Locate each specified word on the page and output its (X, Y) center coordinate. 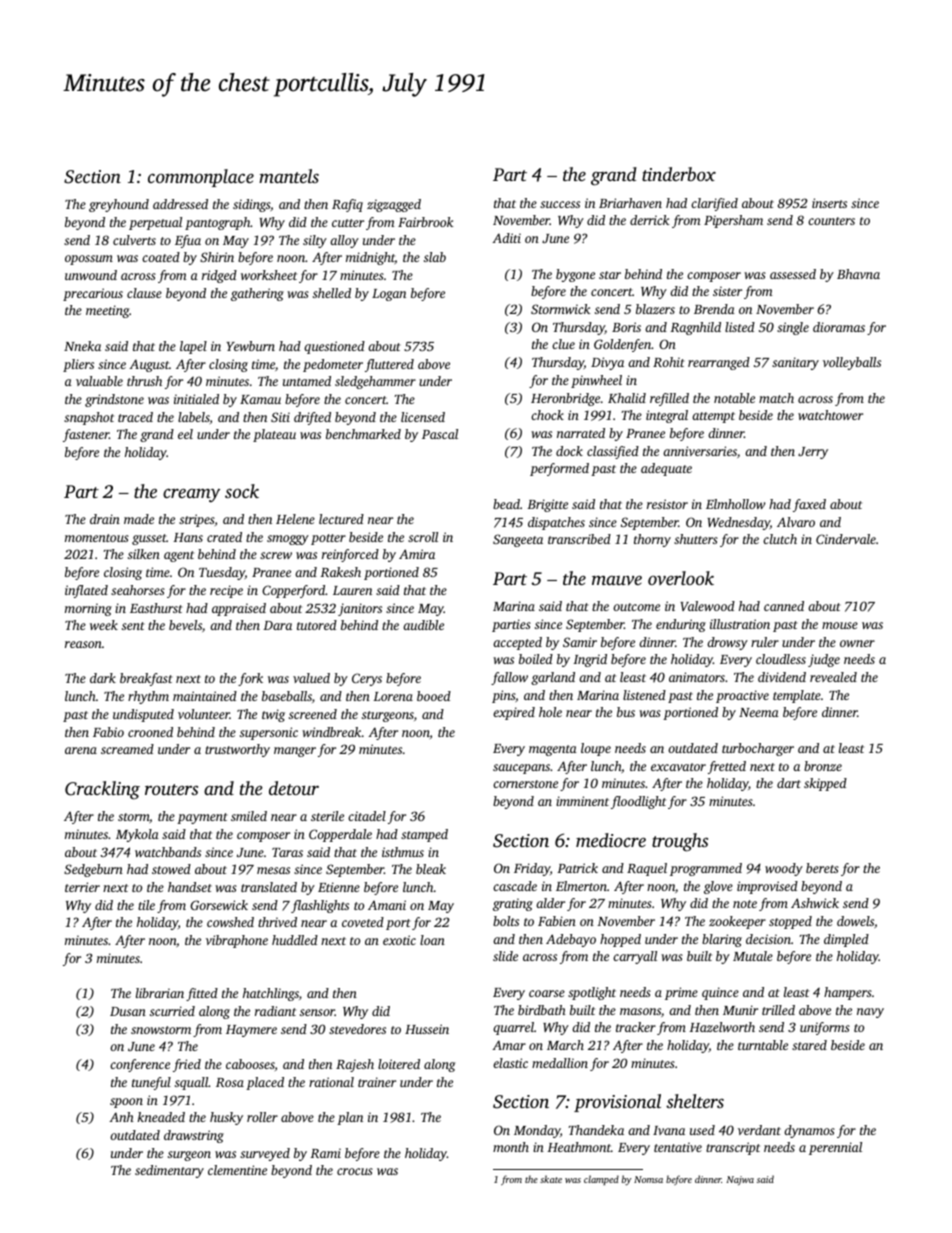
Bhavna (858, 274)
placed (265, 1083)
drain (105, 519)
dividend (782, 677)
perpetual (155, 223)
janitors (360, 609)
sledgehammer (375, 382)
